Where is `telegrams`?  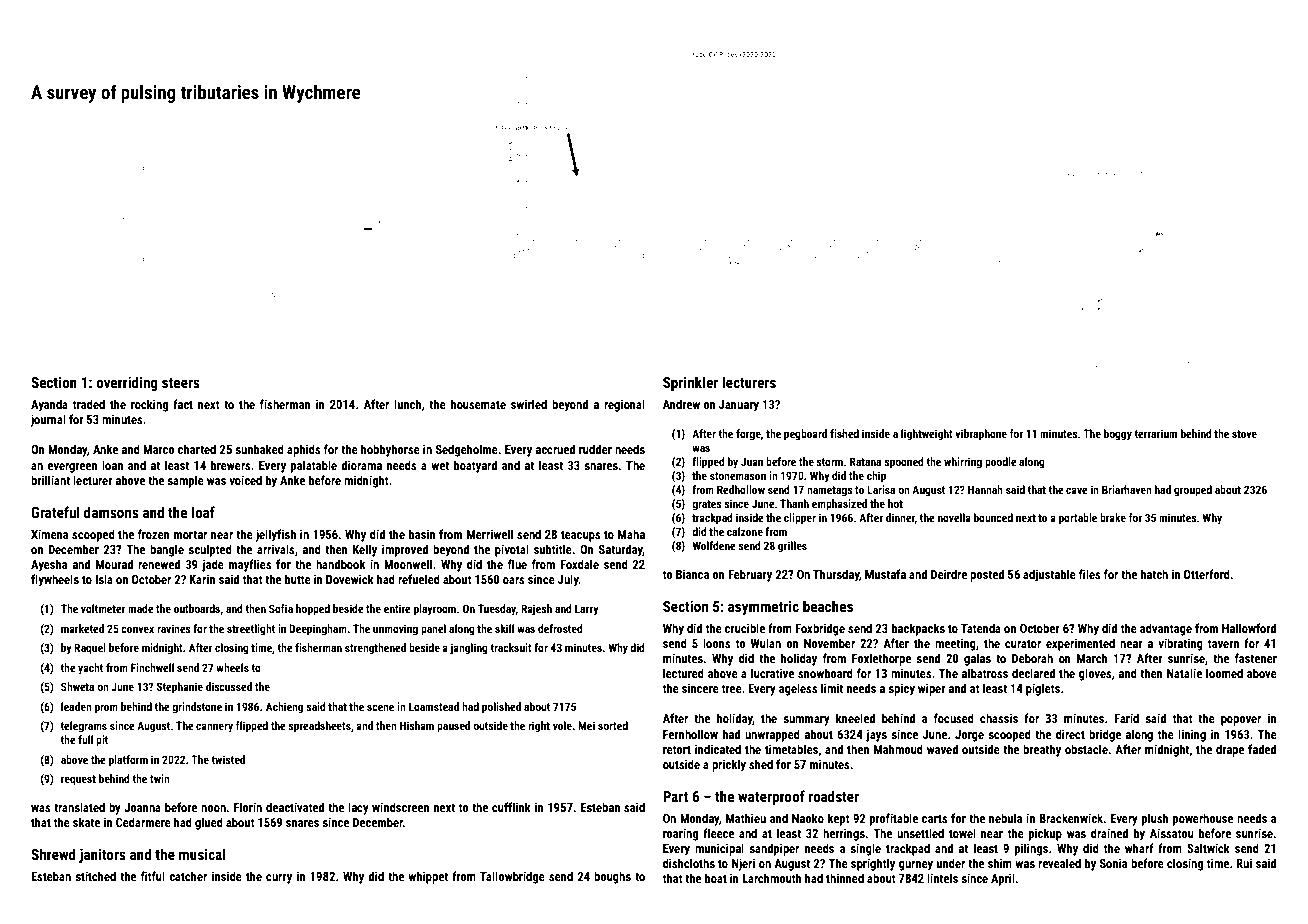
telegrams is located at coordinates (83, 727).
